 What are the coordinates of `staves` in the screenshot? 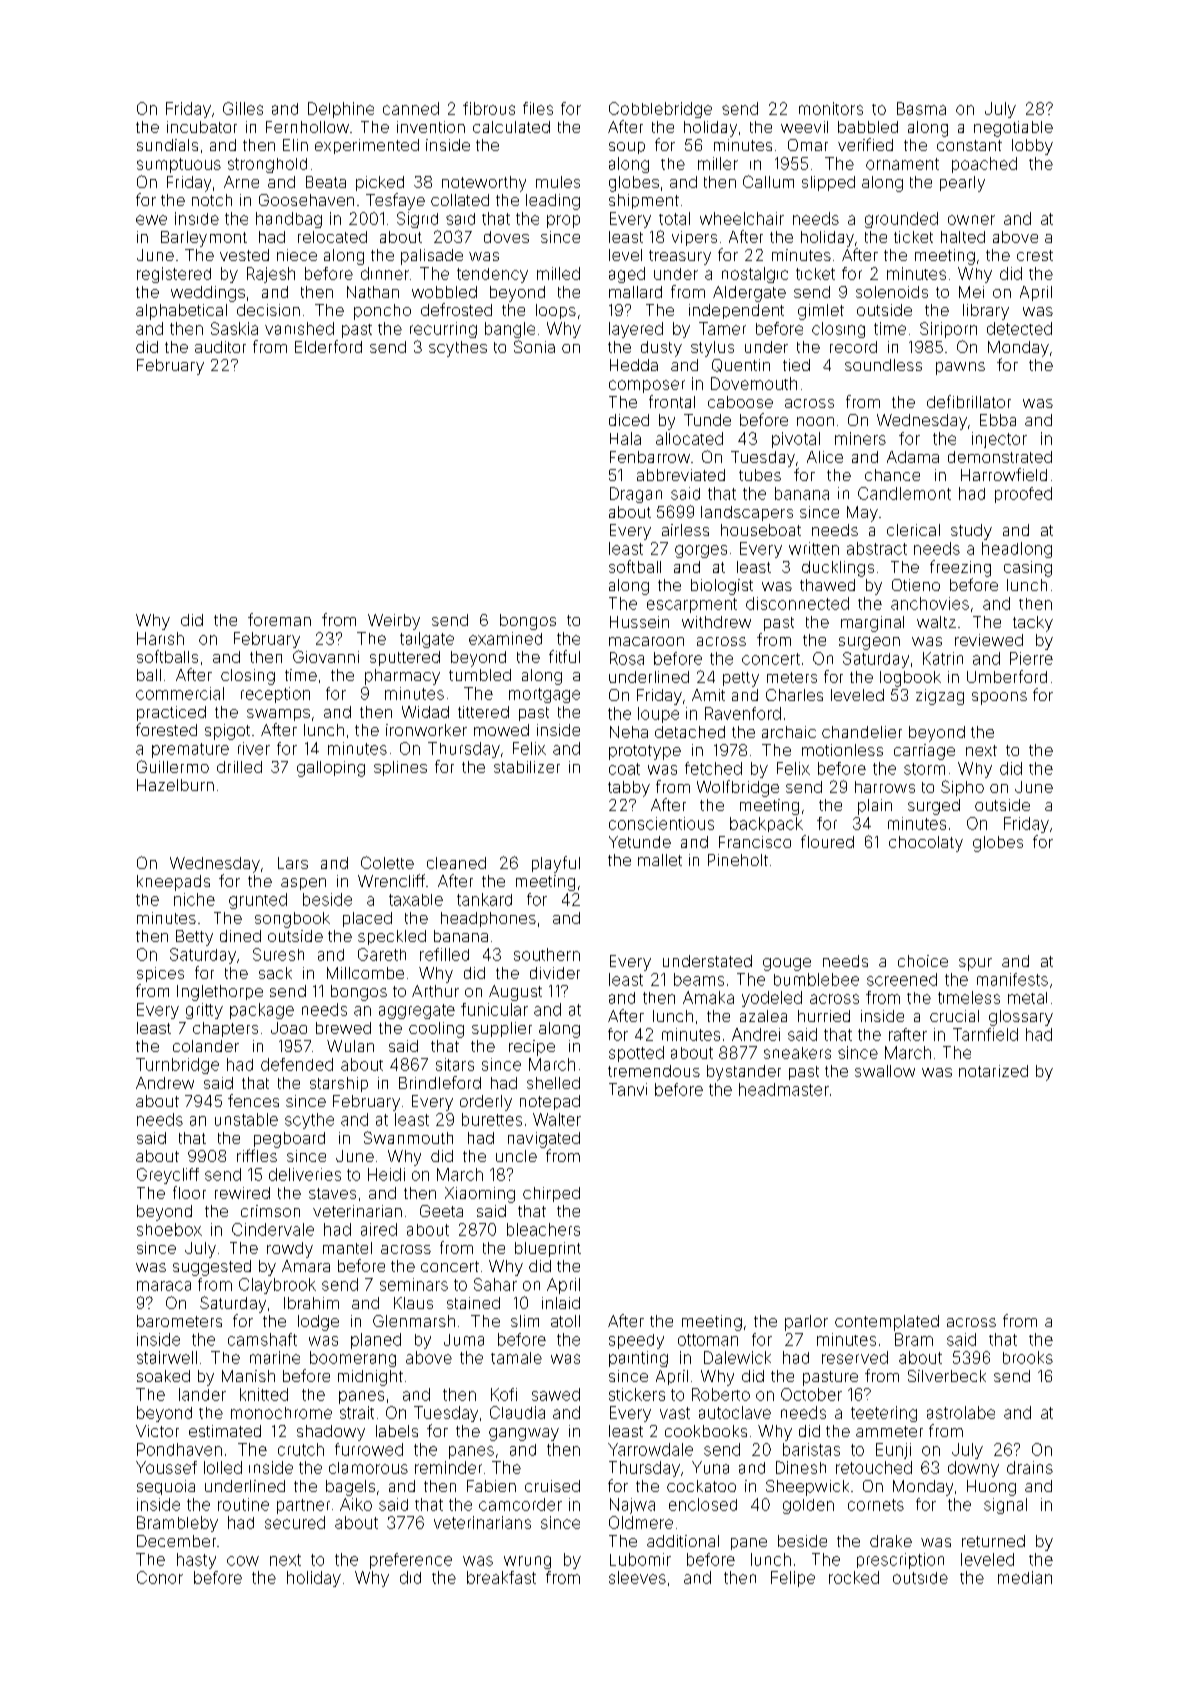 It's located at (332, 1193).
